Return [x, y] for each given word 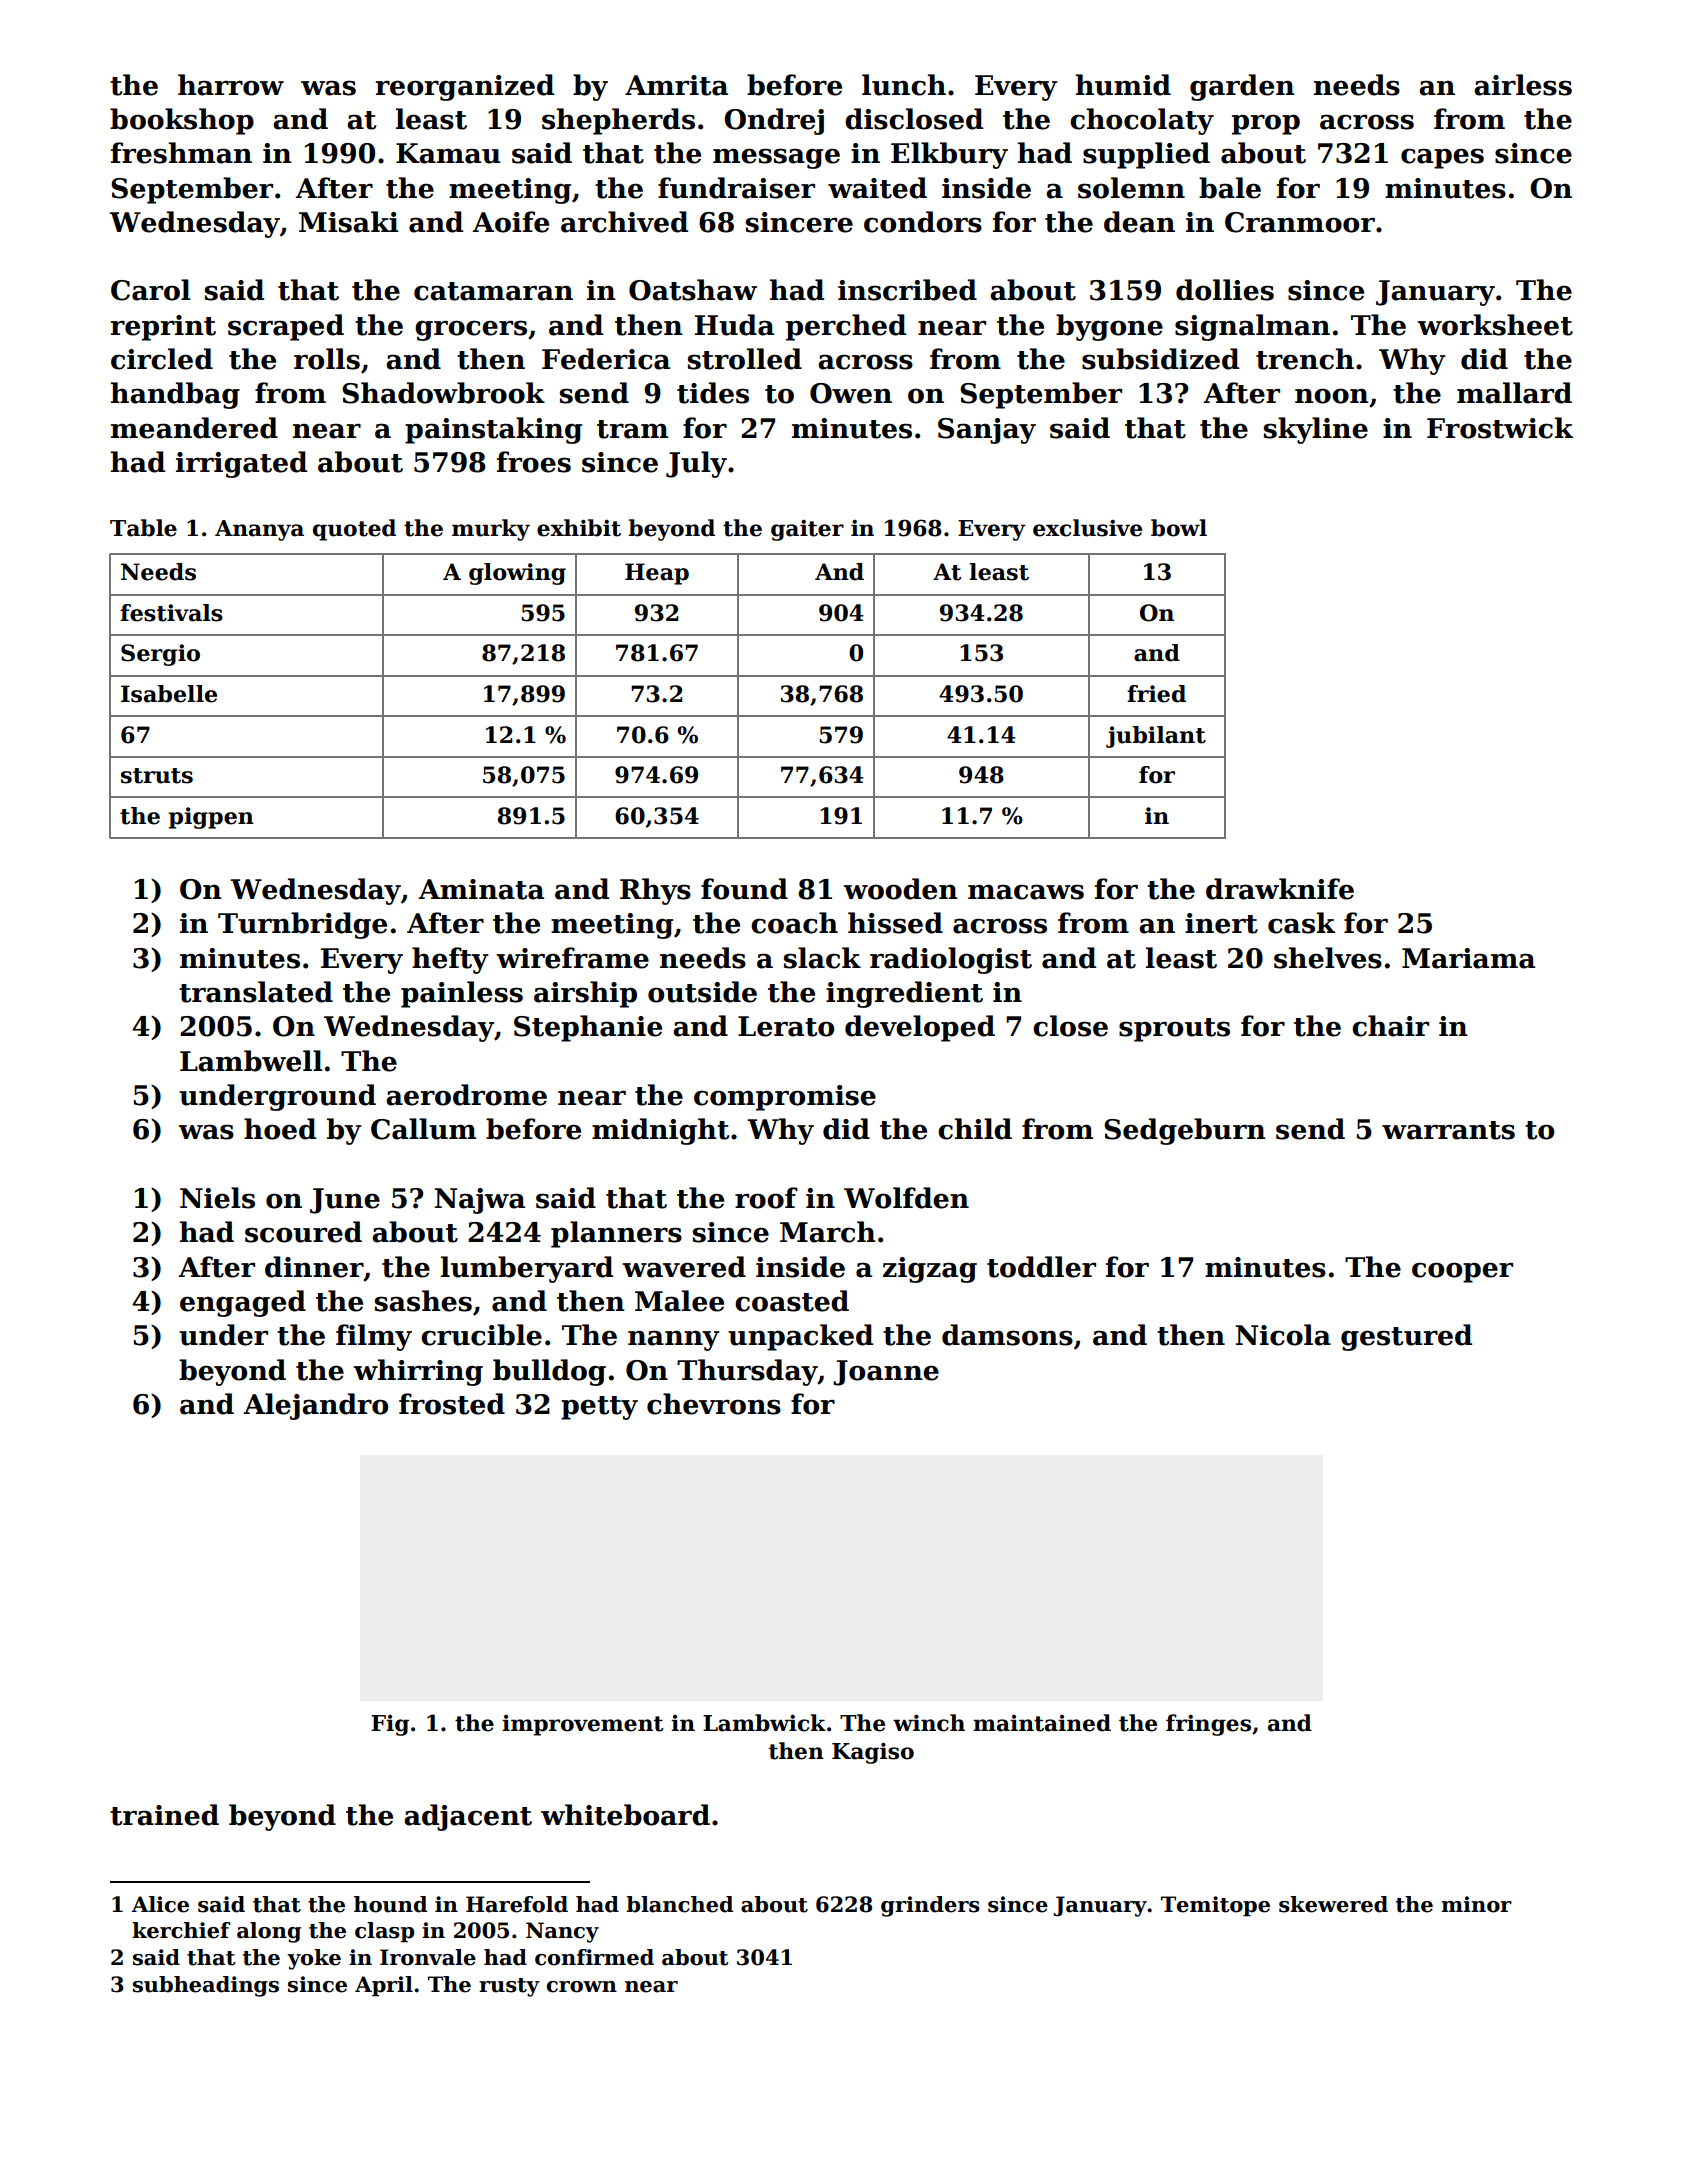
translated [256, 992]
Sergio [160, 655]
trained [164, 1815]
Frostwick [1500, 428]
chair [1390, 1026]
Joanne [886, 1373]
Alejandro [315, 1406]
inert [1221, 923]
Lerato [786, 1026]
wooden [900, 889]
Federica [606, 359]
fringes [1208, 1725]
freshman [181, 153]
